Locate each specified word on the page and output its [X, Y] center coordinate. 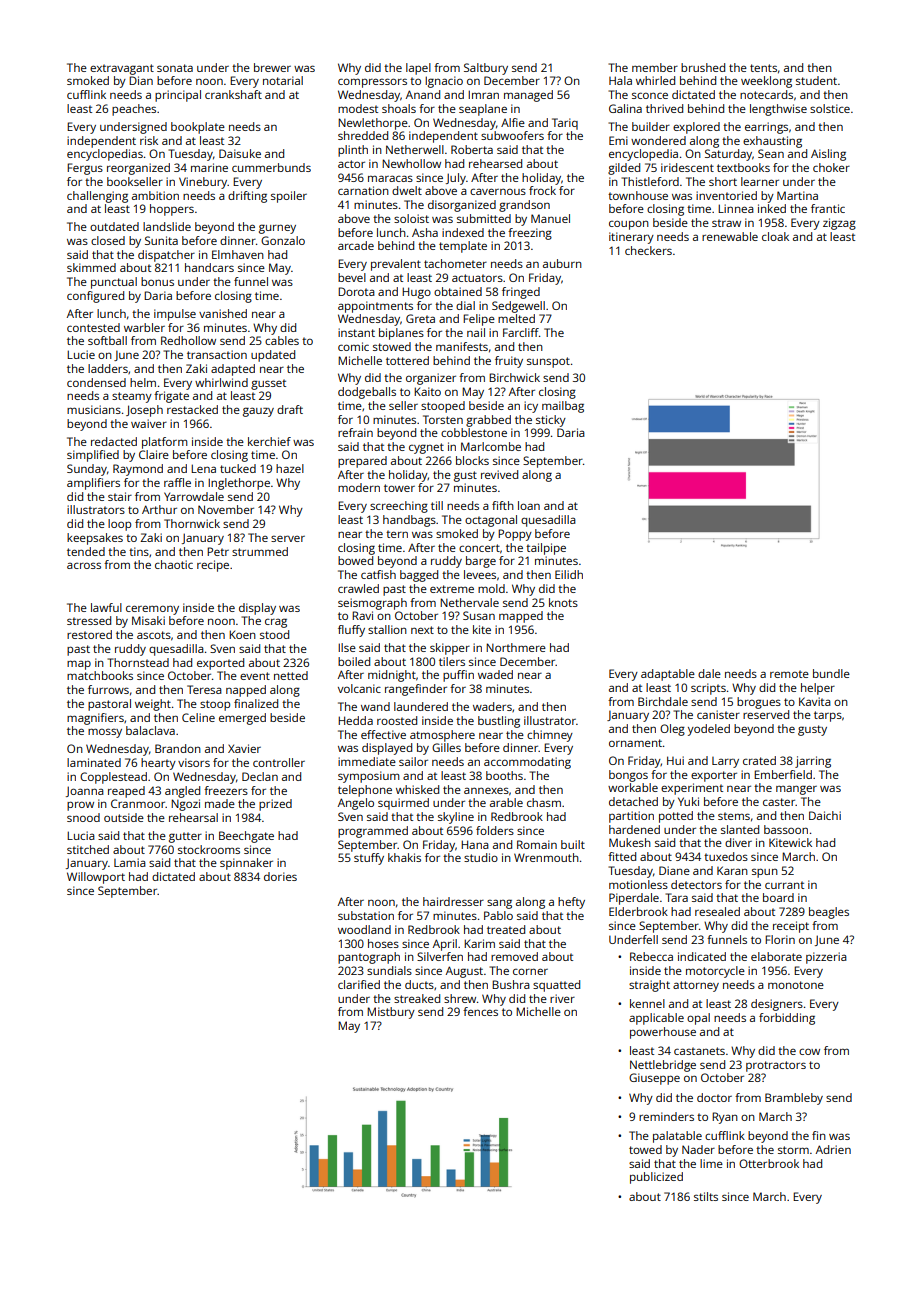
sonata [175, 68]
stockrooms [209, 849]
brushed [703, 67]
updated [273, 356]
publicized [656, 1178]
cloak [775, 236]
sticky [551, 421]
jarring [813, 762]
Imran [483, 94]
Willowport [96, 878]
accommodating [527, 763]
